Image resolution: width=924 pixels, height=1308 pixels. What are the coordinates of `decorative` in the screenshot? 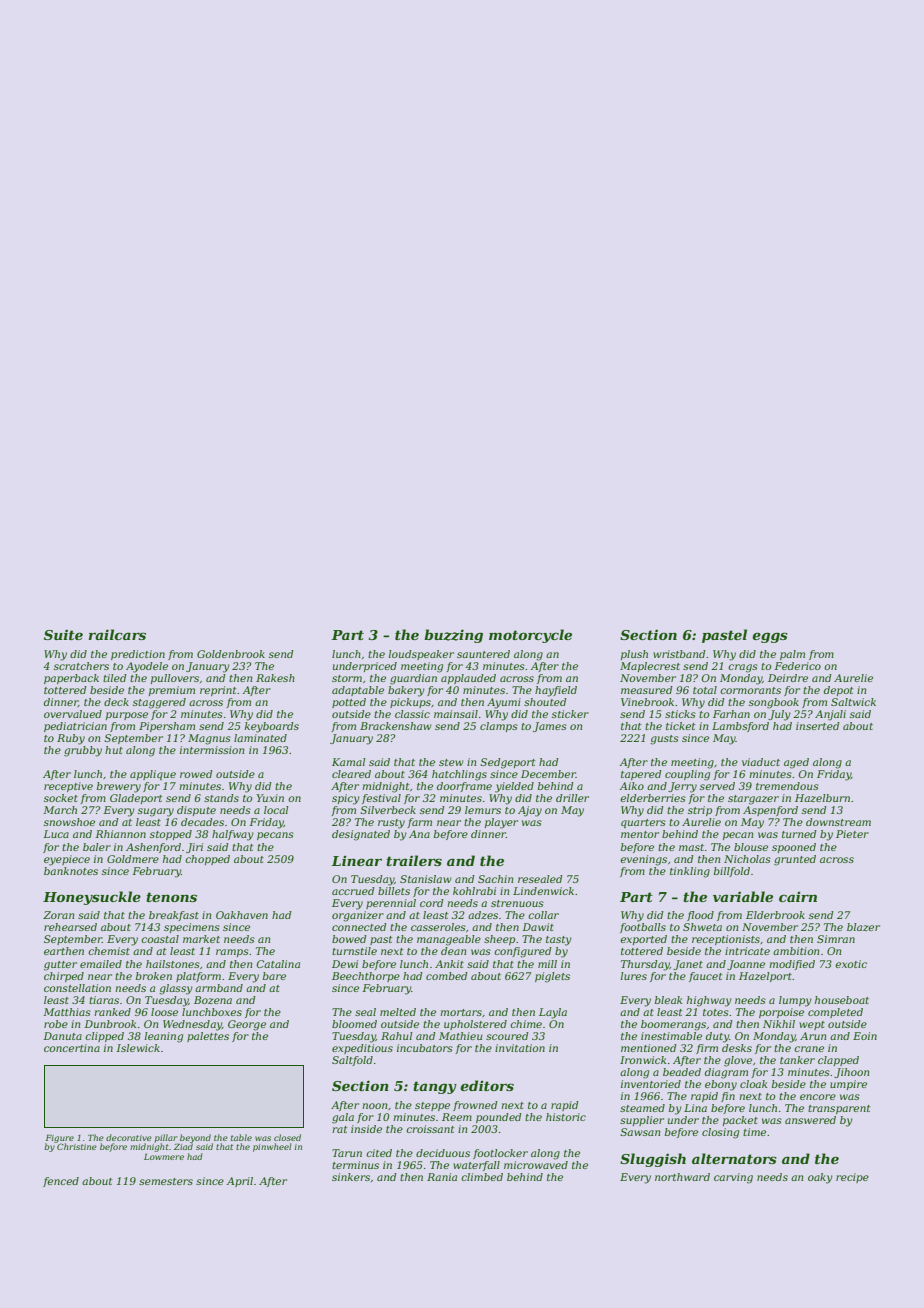 It's located at (129, 1137).
